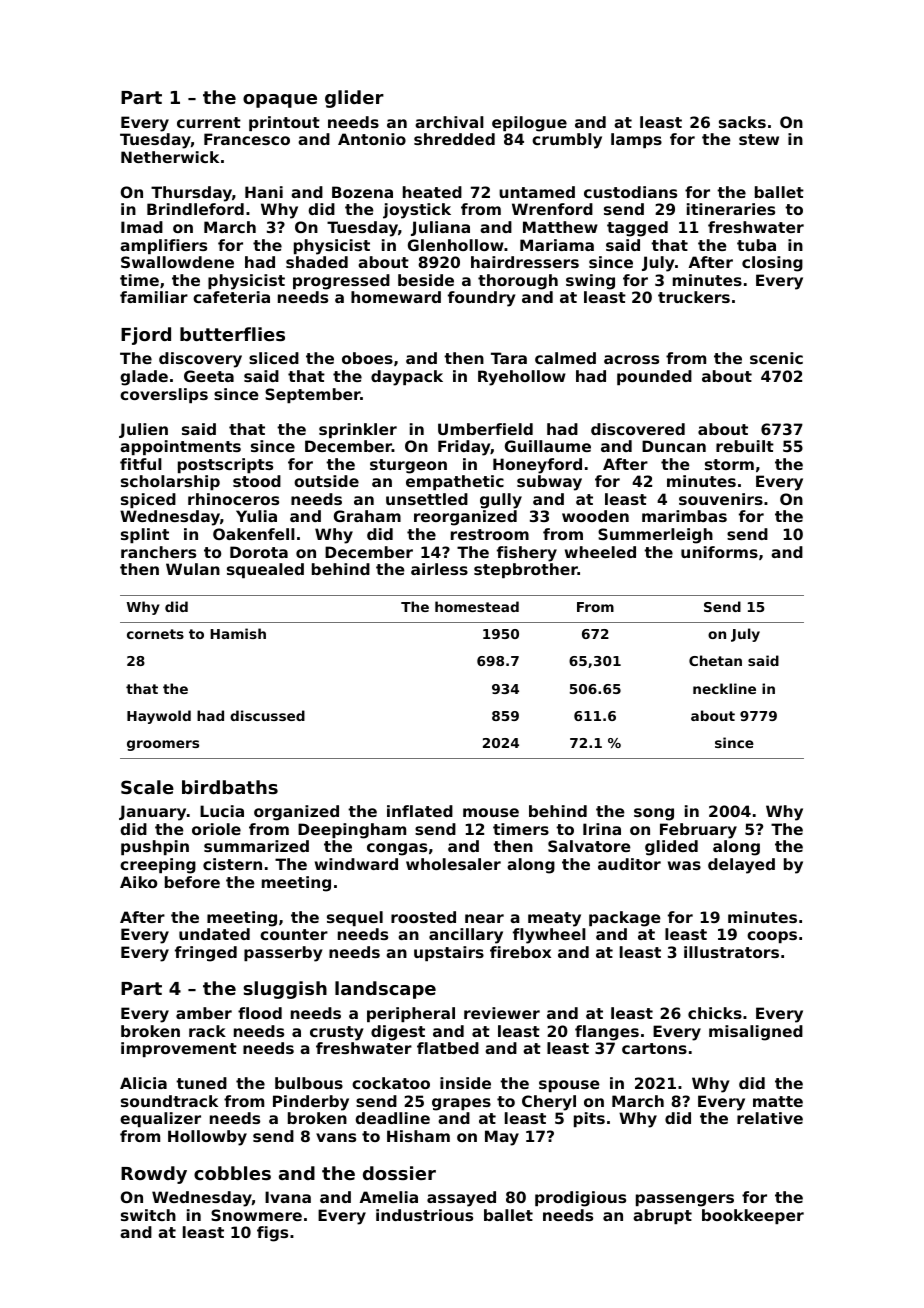 This screenshot has width=924, height=1308. Describe the element at coordinates (148, 1215) in the screenshot. I see `switch` at that location.
